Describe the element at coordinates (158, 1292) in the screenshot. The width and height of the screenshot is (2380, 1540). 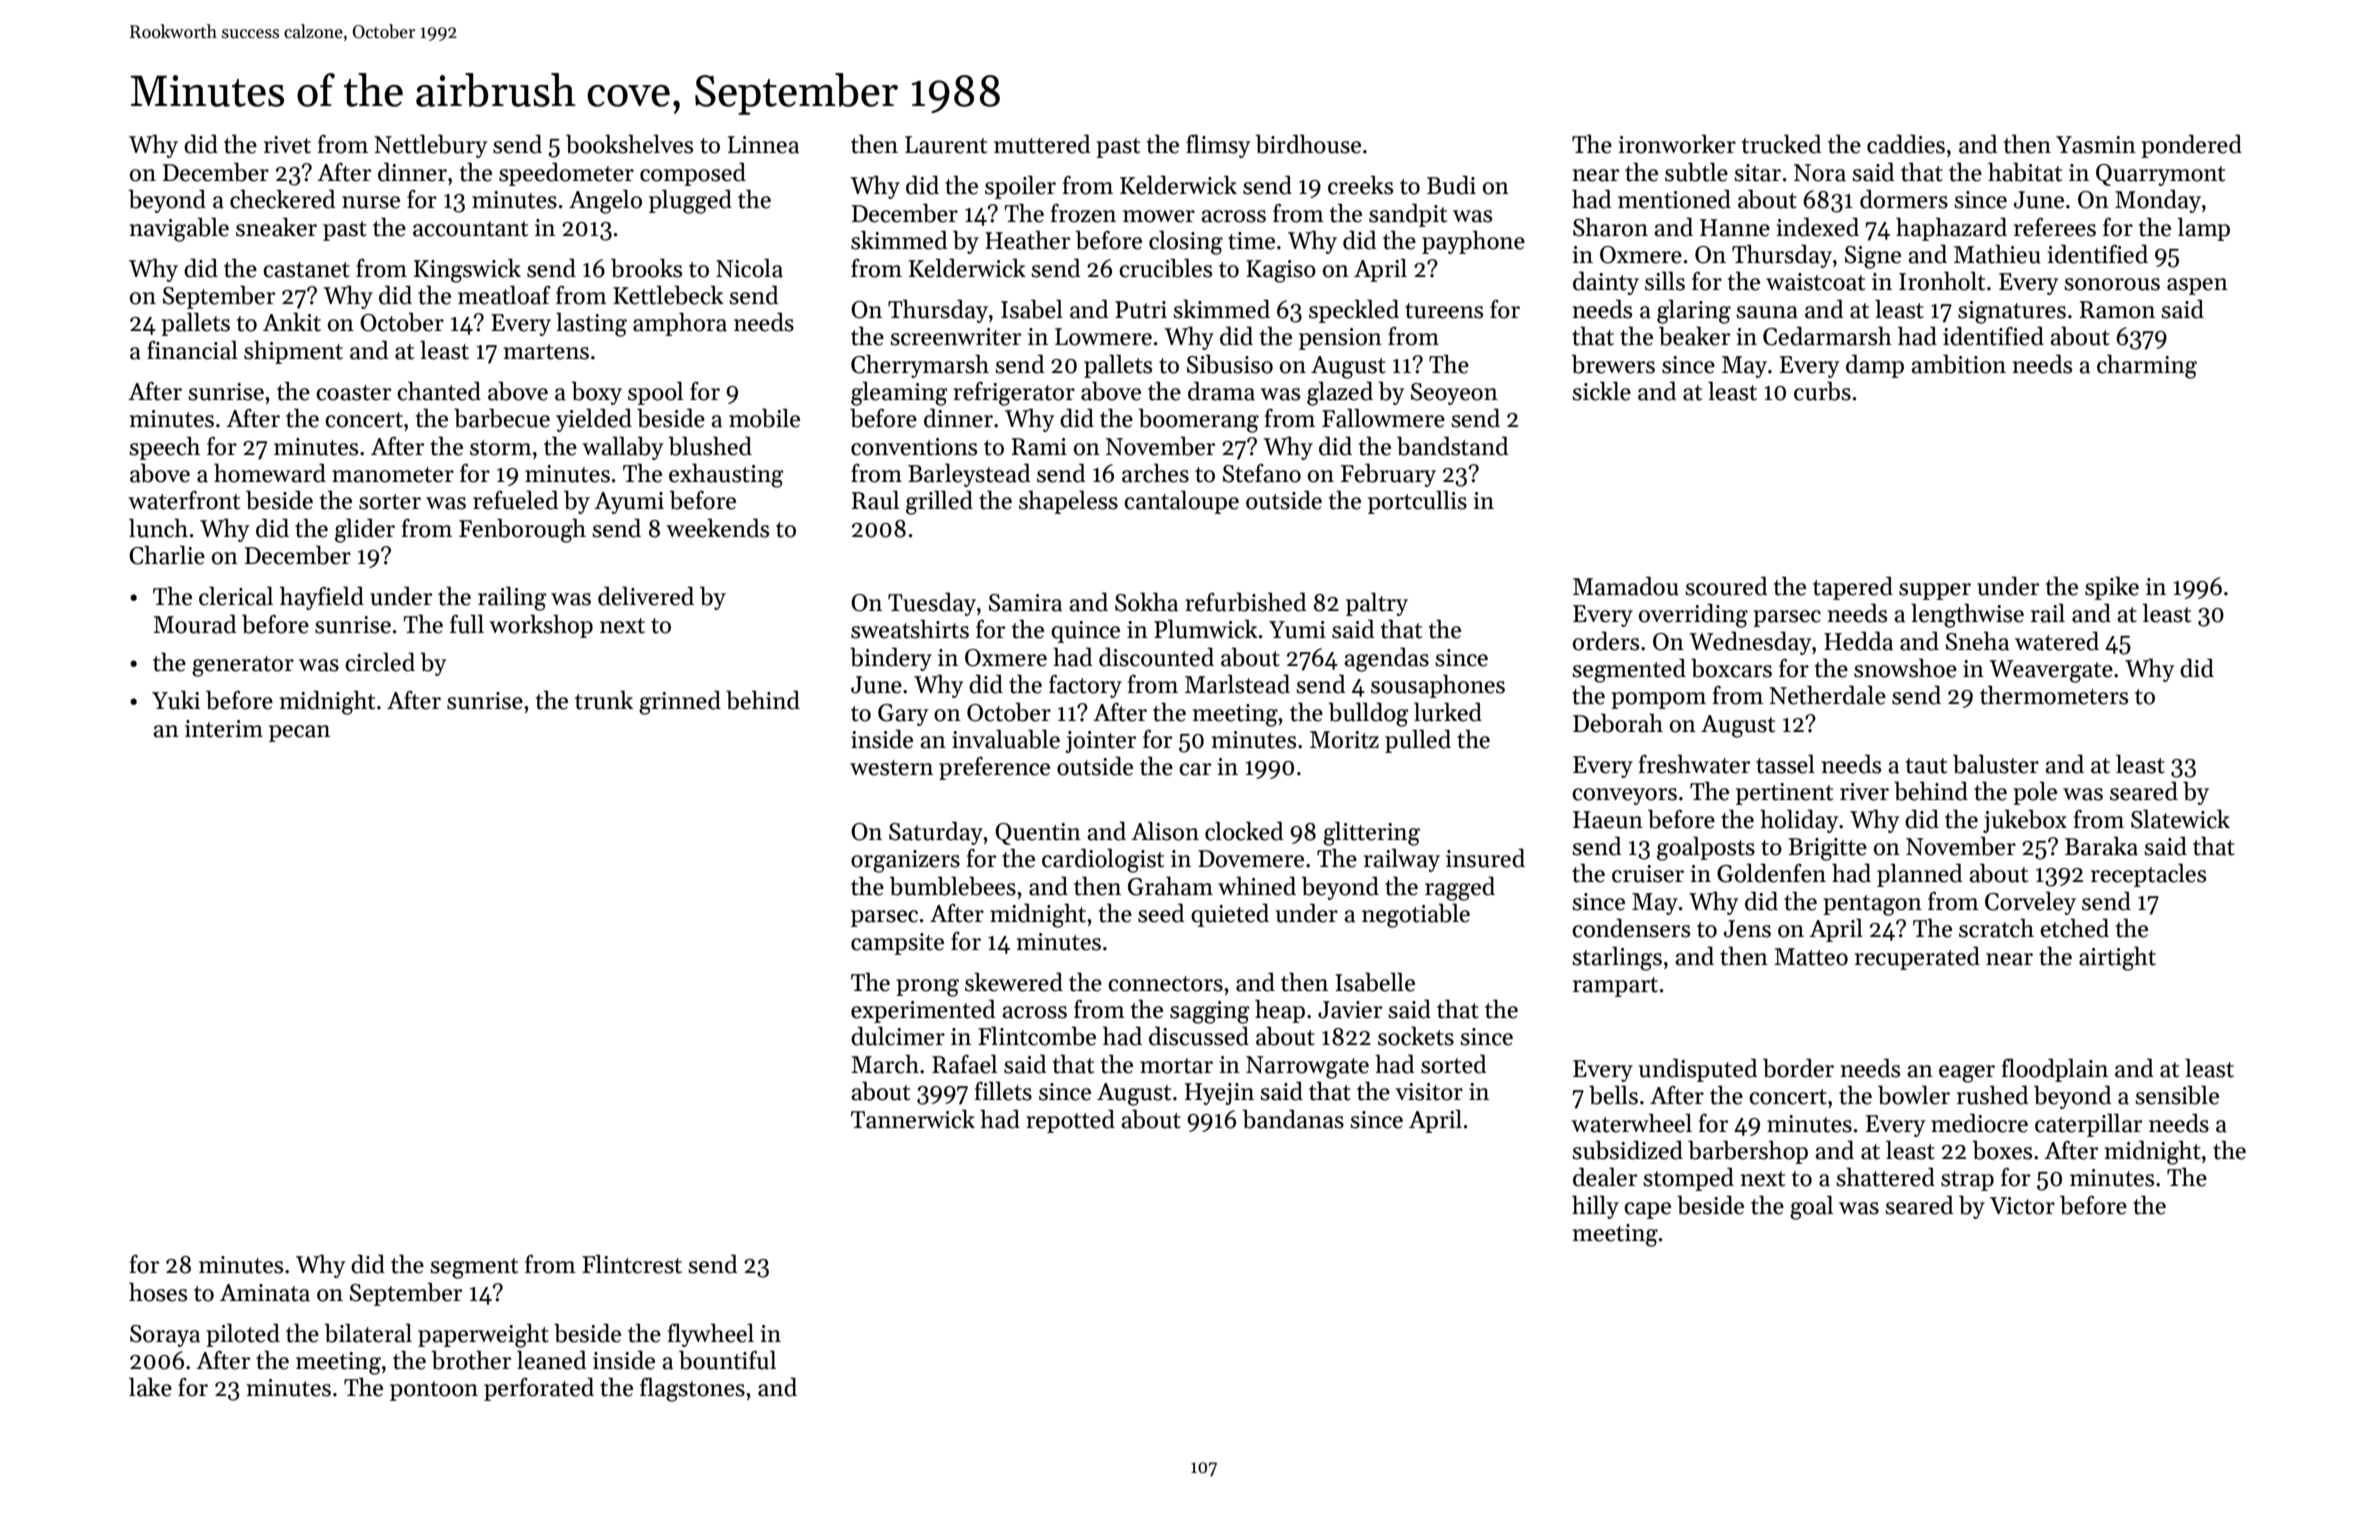
I see `hoses` at that location.
